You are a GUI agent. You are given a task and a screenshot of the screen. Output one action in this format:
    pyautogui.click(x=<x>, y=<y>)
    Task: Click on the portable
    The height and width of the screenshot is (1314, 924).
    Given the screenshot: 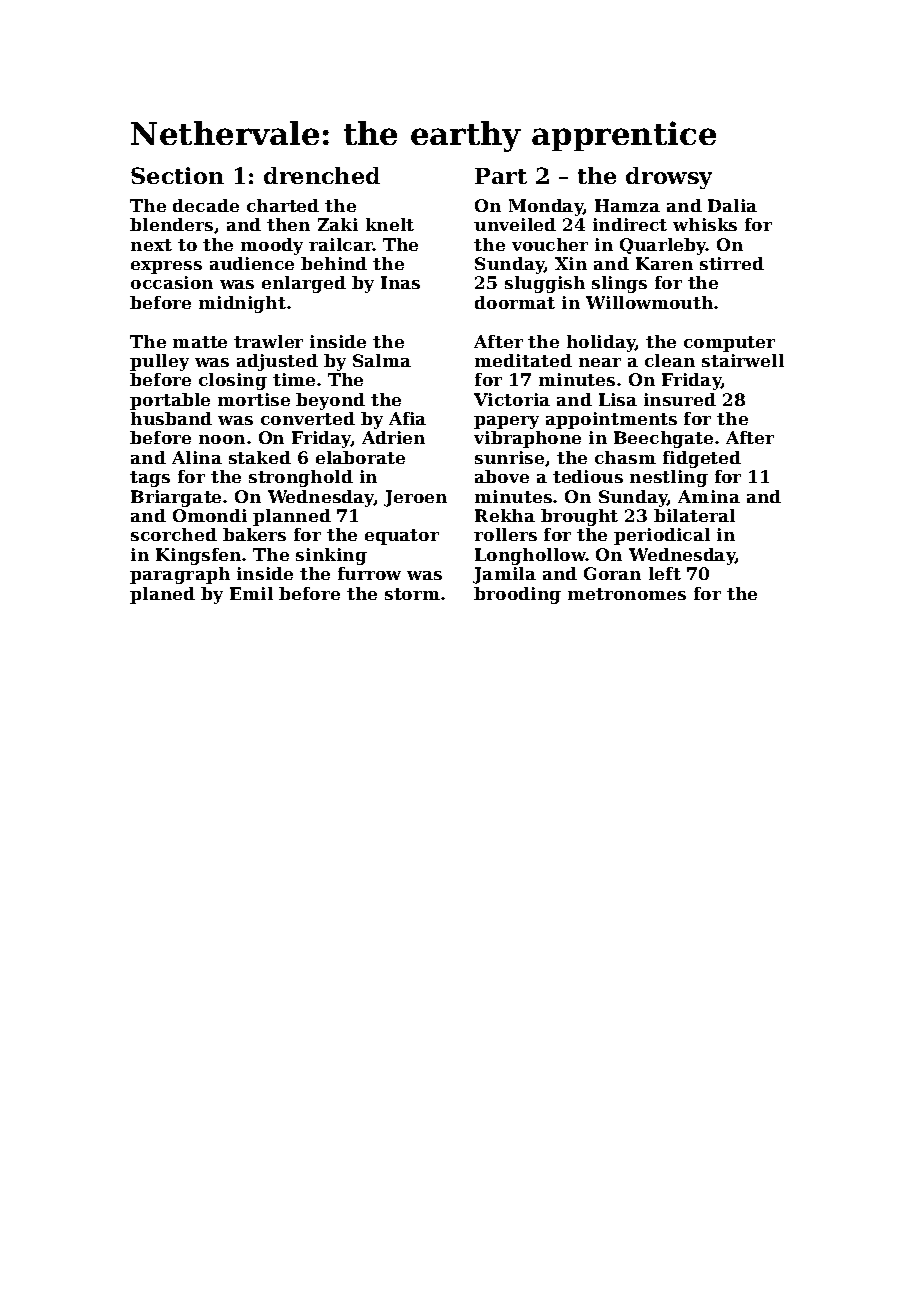 What is the action you would take?
    pyautogui.click(x=170, y=401)
